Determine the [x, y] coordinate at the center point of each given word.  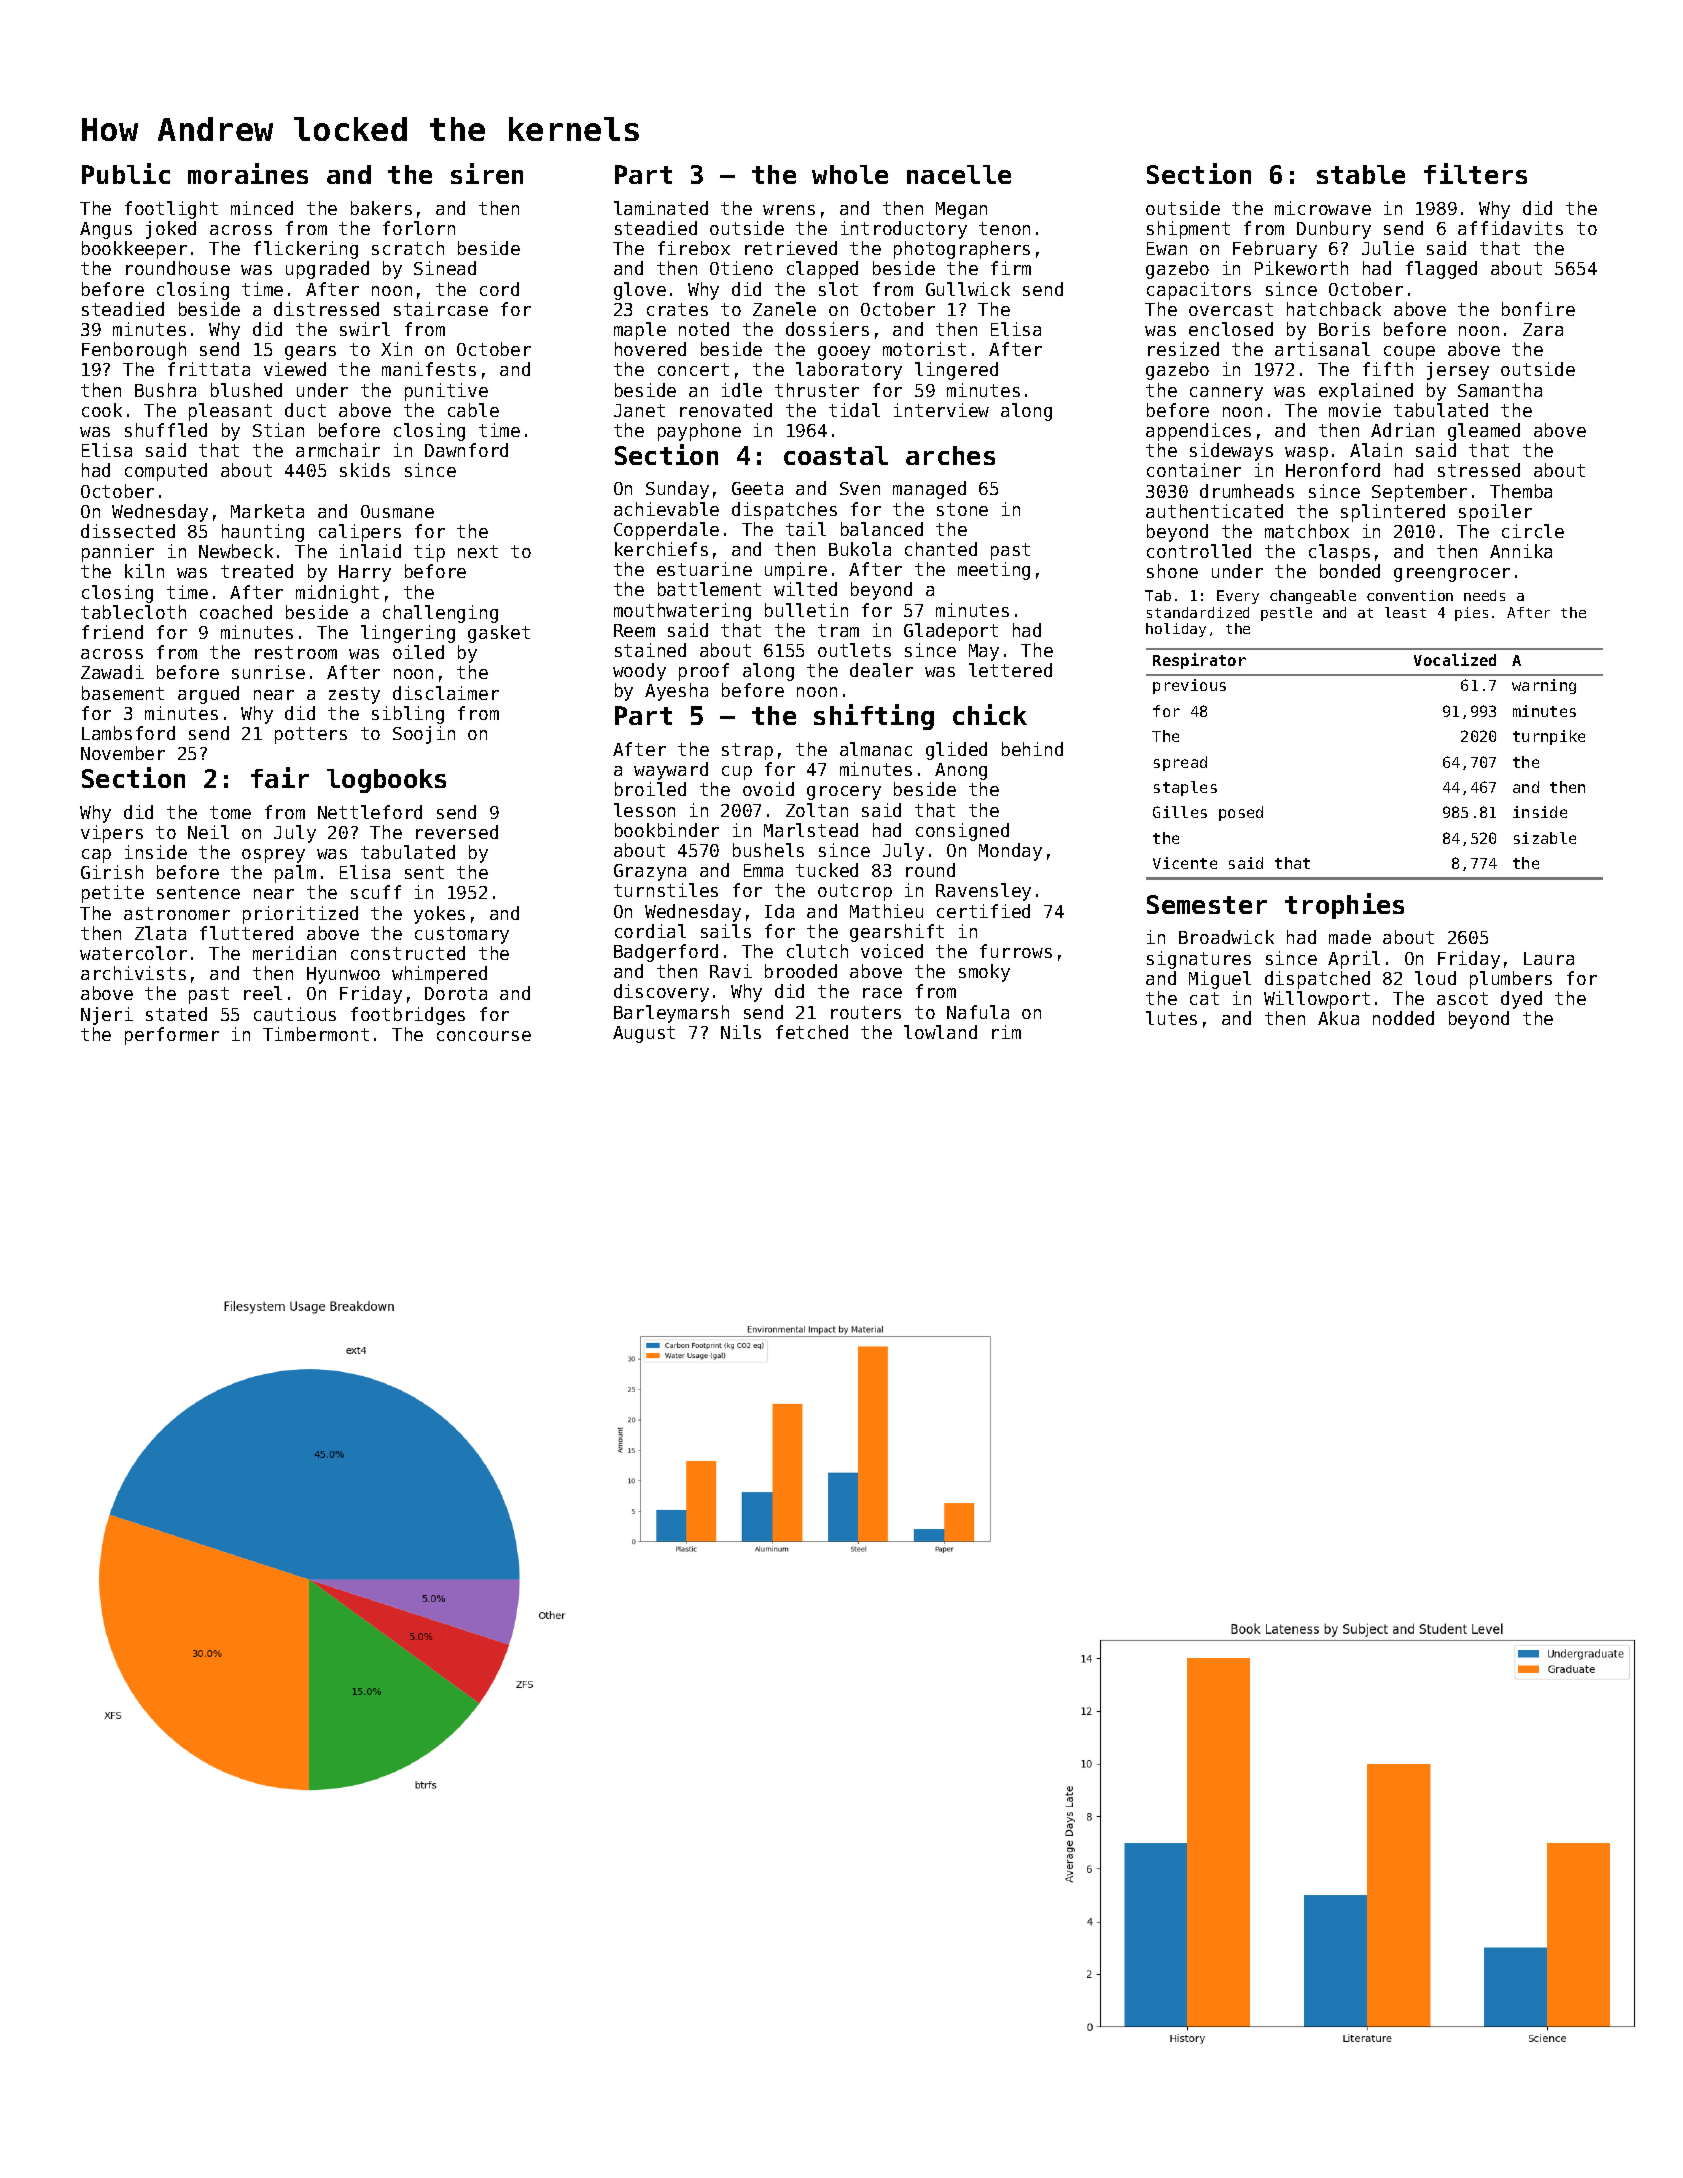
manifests [429, 369]
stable [1361, 174]
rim [1006, 1032]
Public [126, 173]
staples [1185, 788]
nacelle [959, 174]
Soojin [424, 735]
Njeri [107, 1016]
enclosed [1231, 329]
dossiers [827, 329]
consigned [962, 832]
